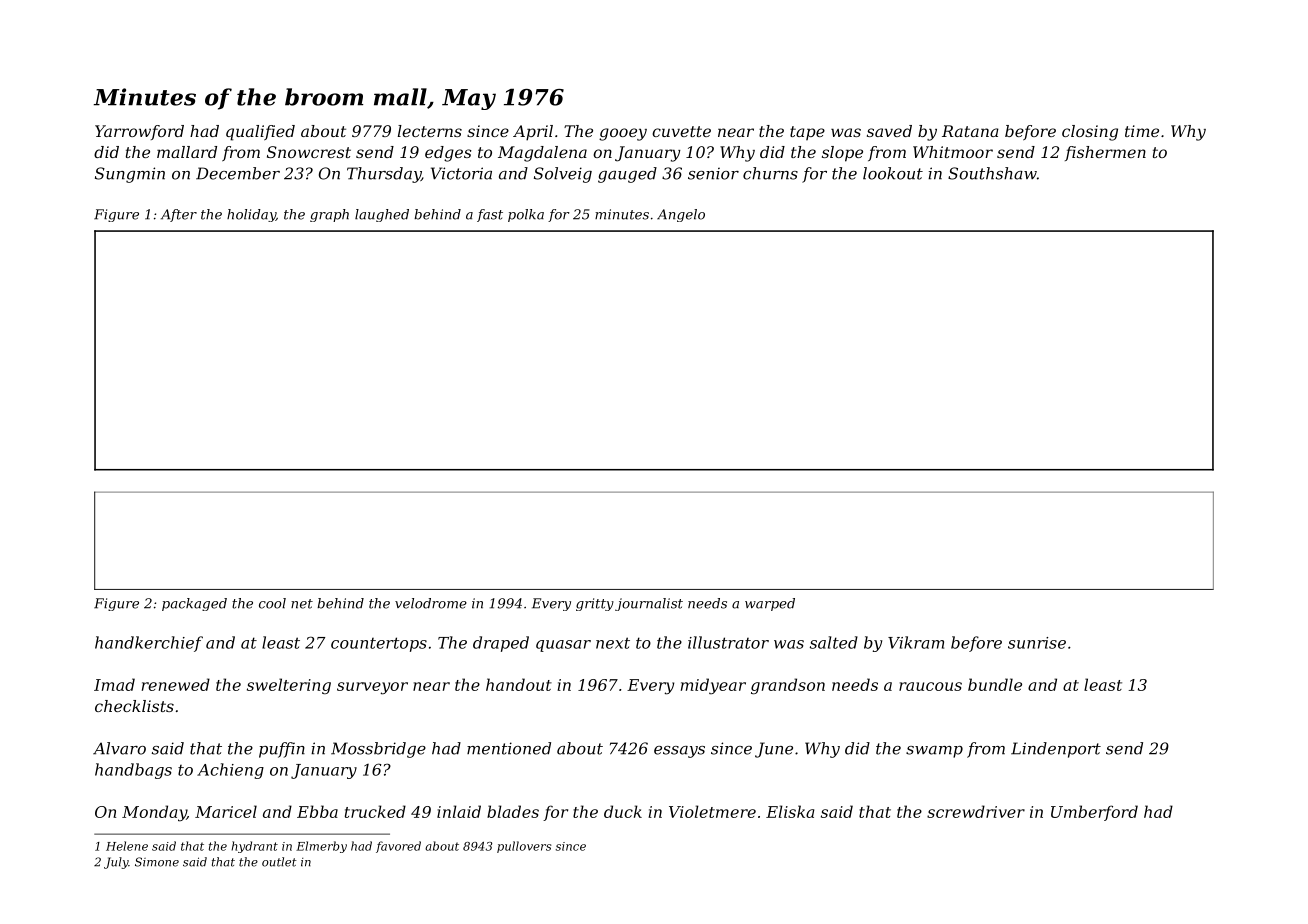  What do you see at coordinates (712, 811) in the screenshot?
I see `Violetmere` at bounding box center [712, 811].
